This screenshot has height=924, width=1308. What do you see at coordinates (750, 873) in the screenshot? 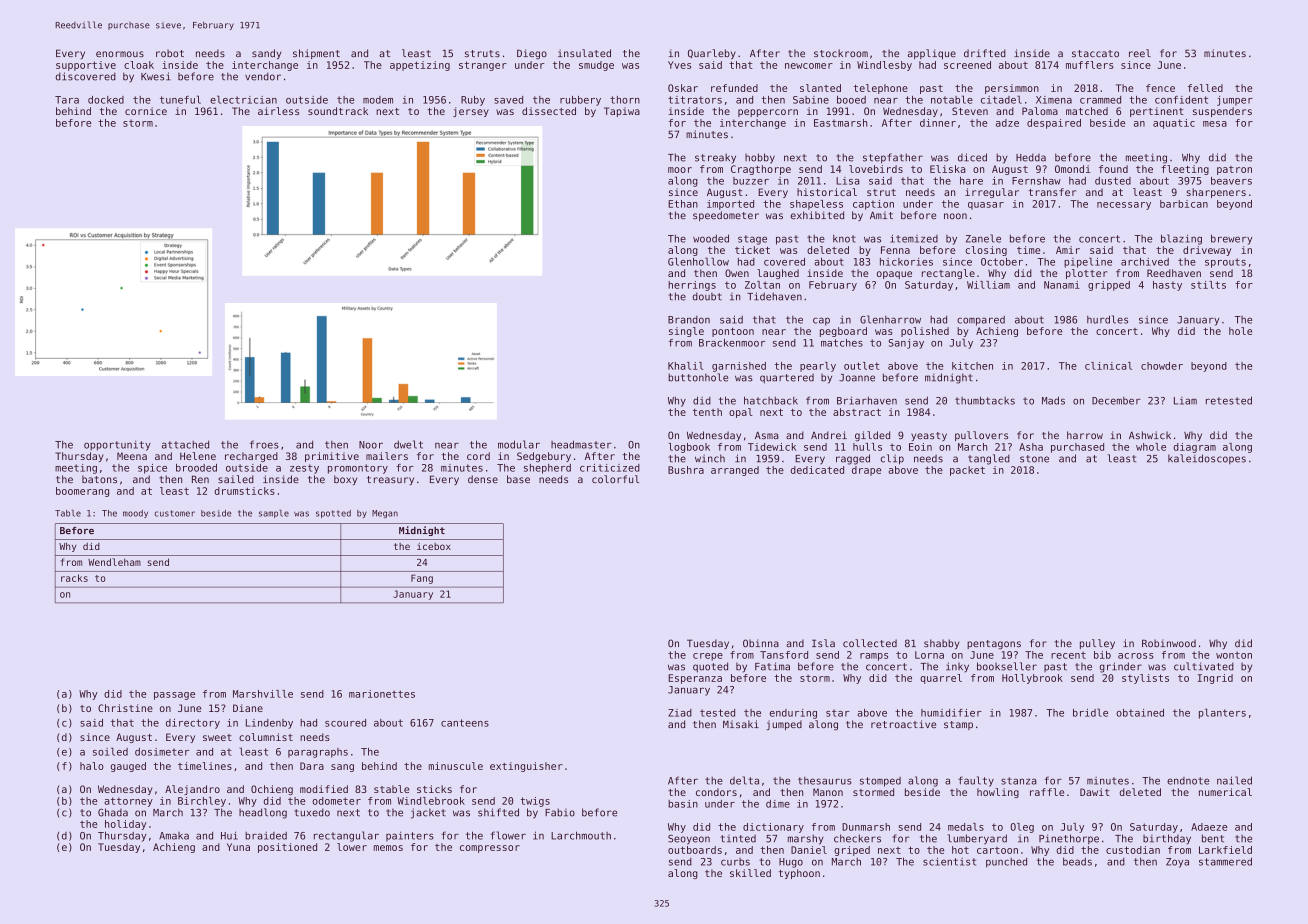
I see `skilled` at bounding box center [750, 873].
